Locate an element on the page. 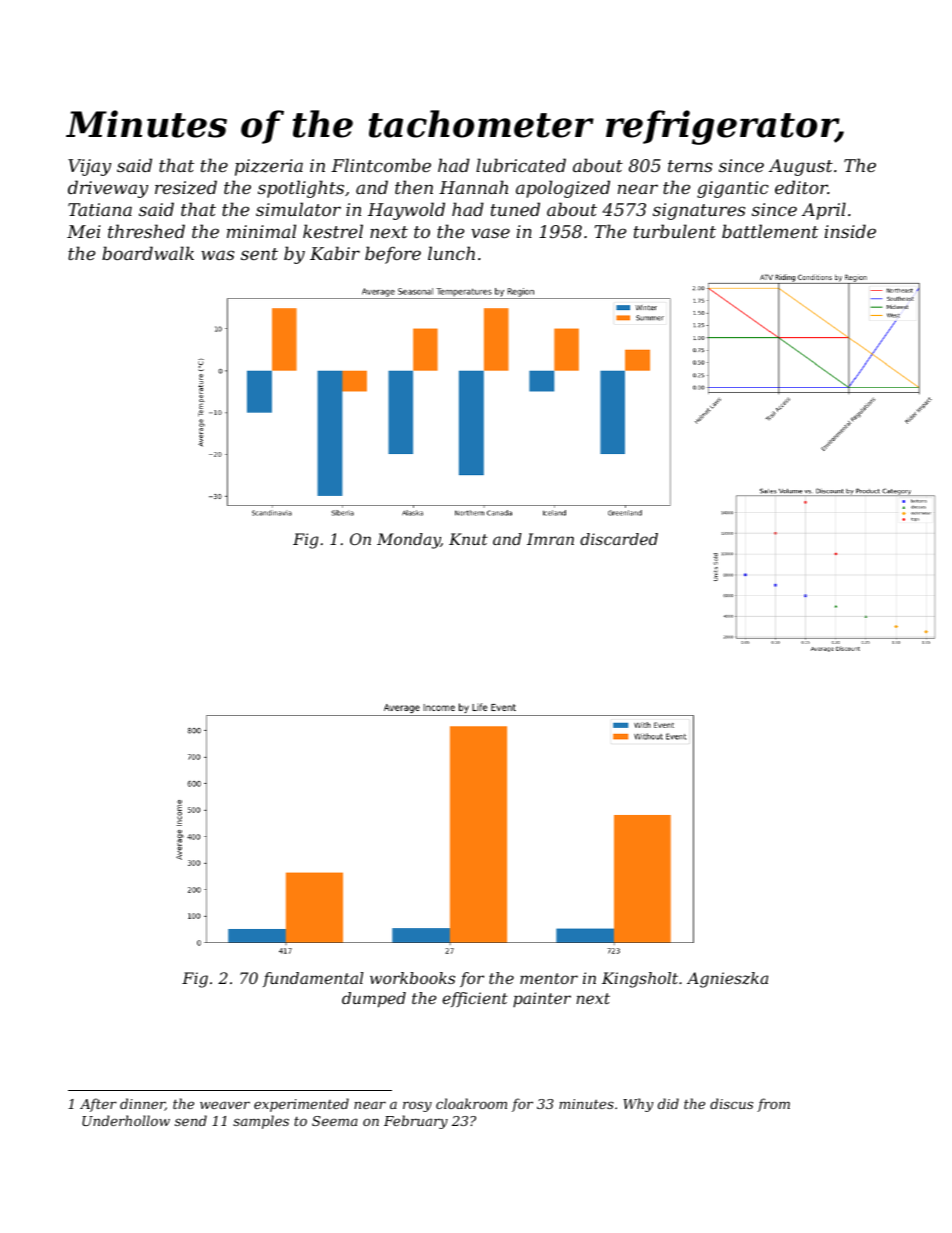  Imran is located at coordinates (550, 539).
